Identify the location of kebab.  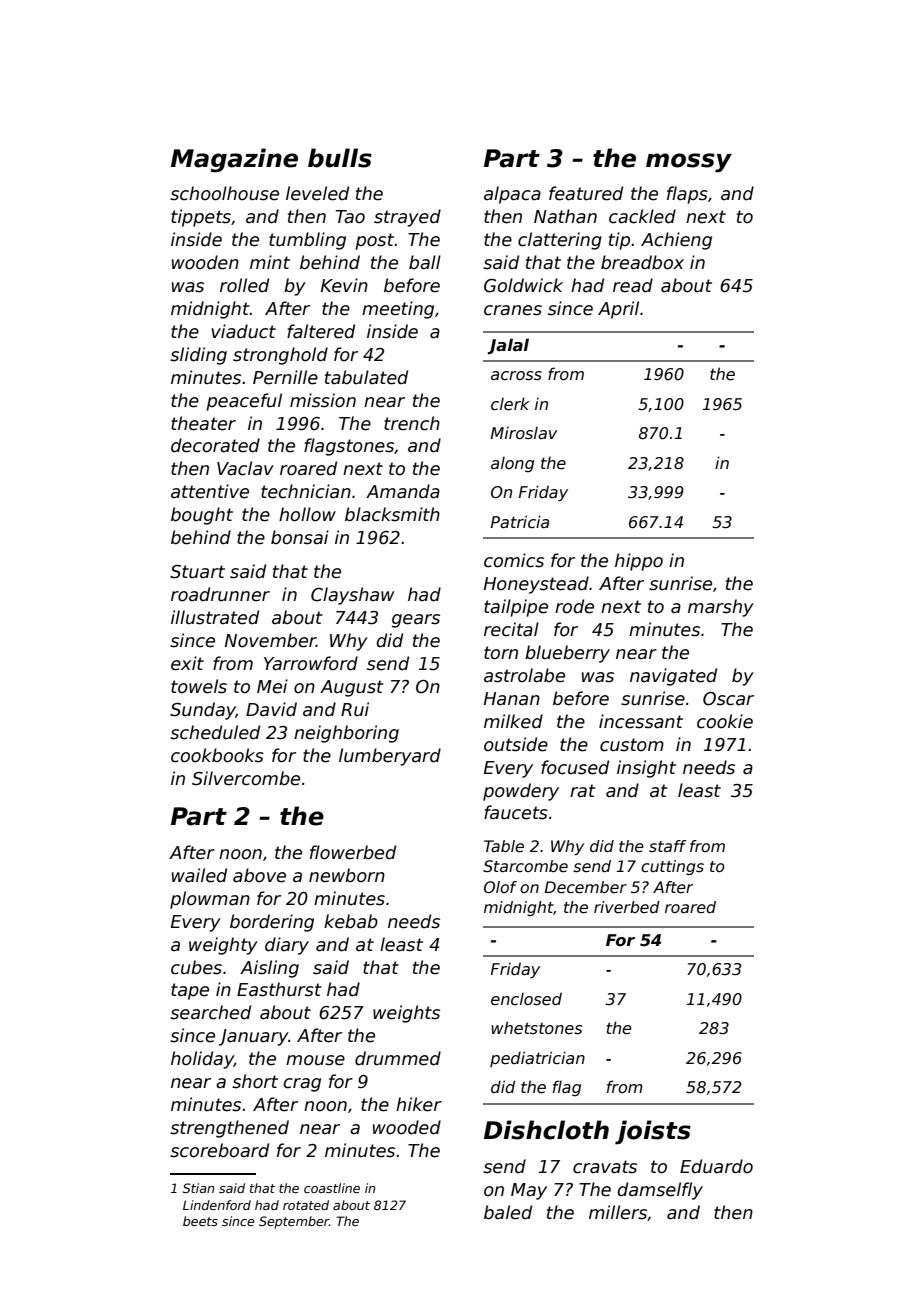
(351, 921).
